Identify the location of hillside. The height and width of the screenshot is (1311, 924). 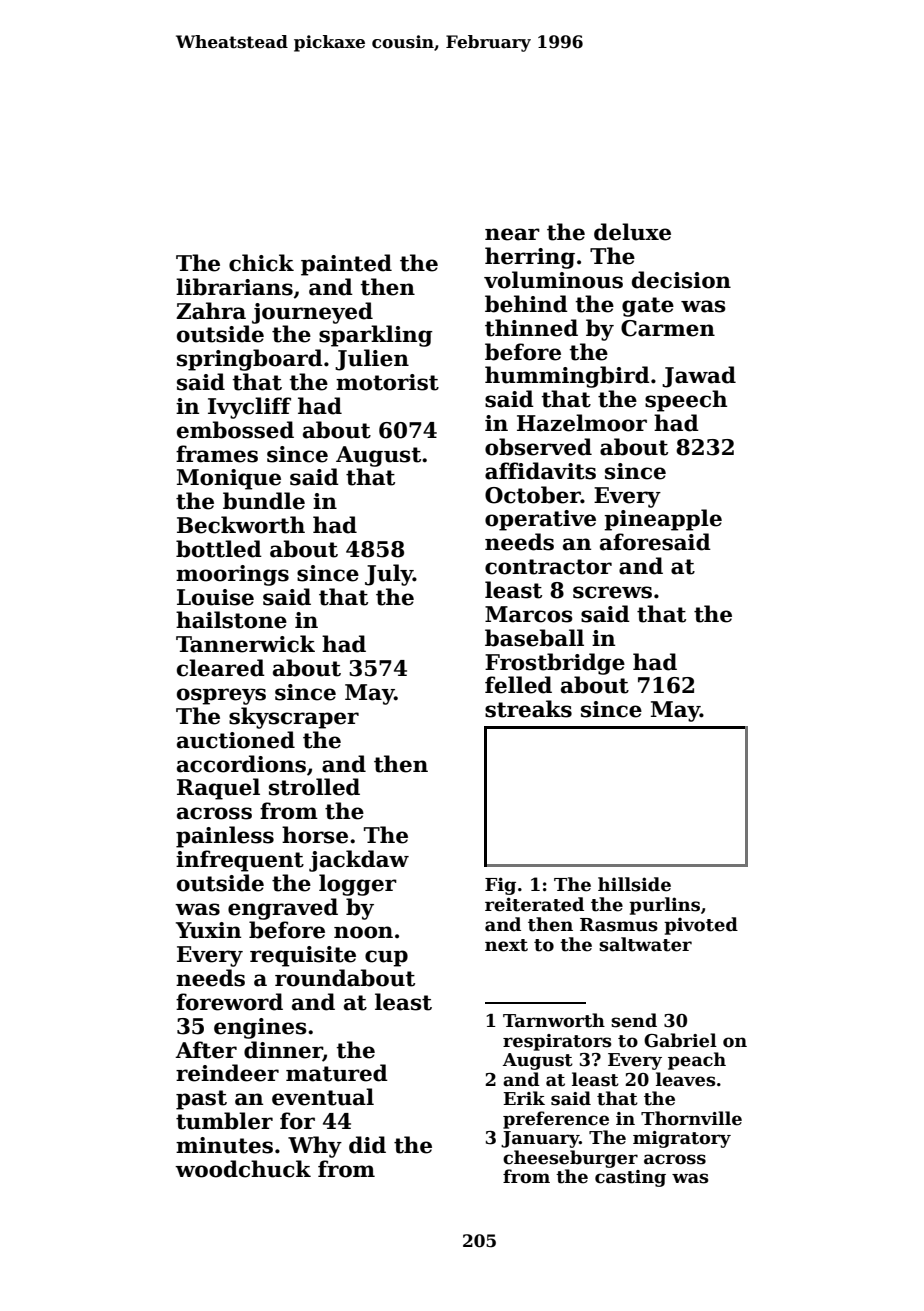
(634, 884).
